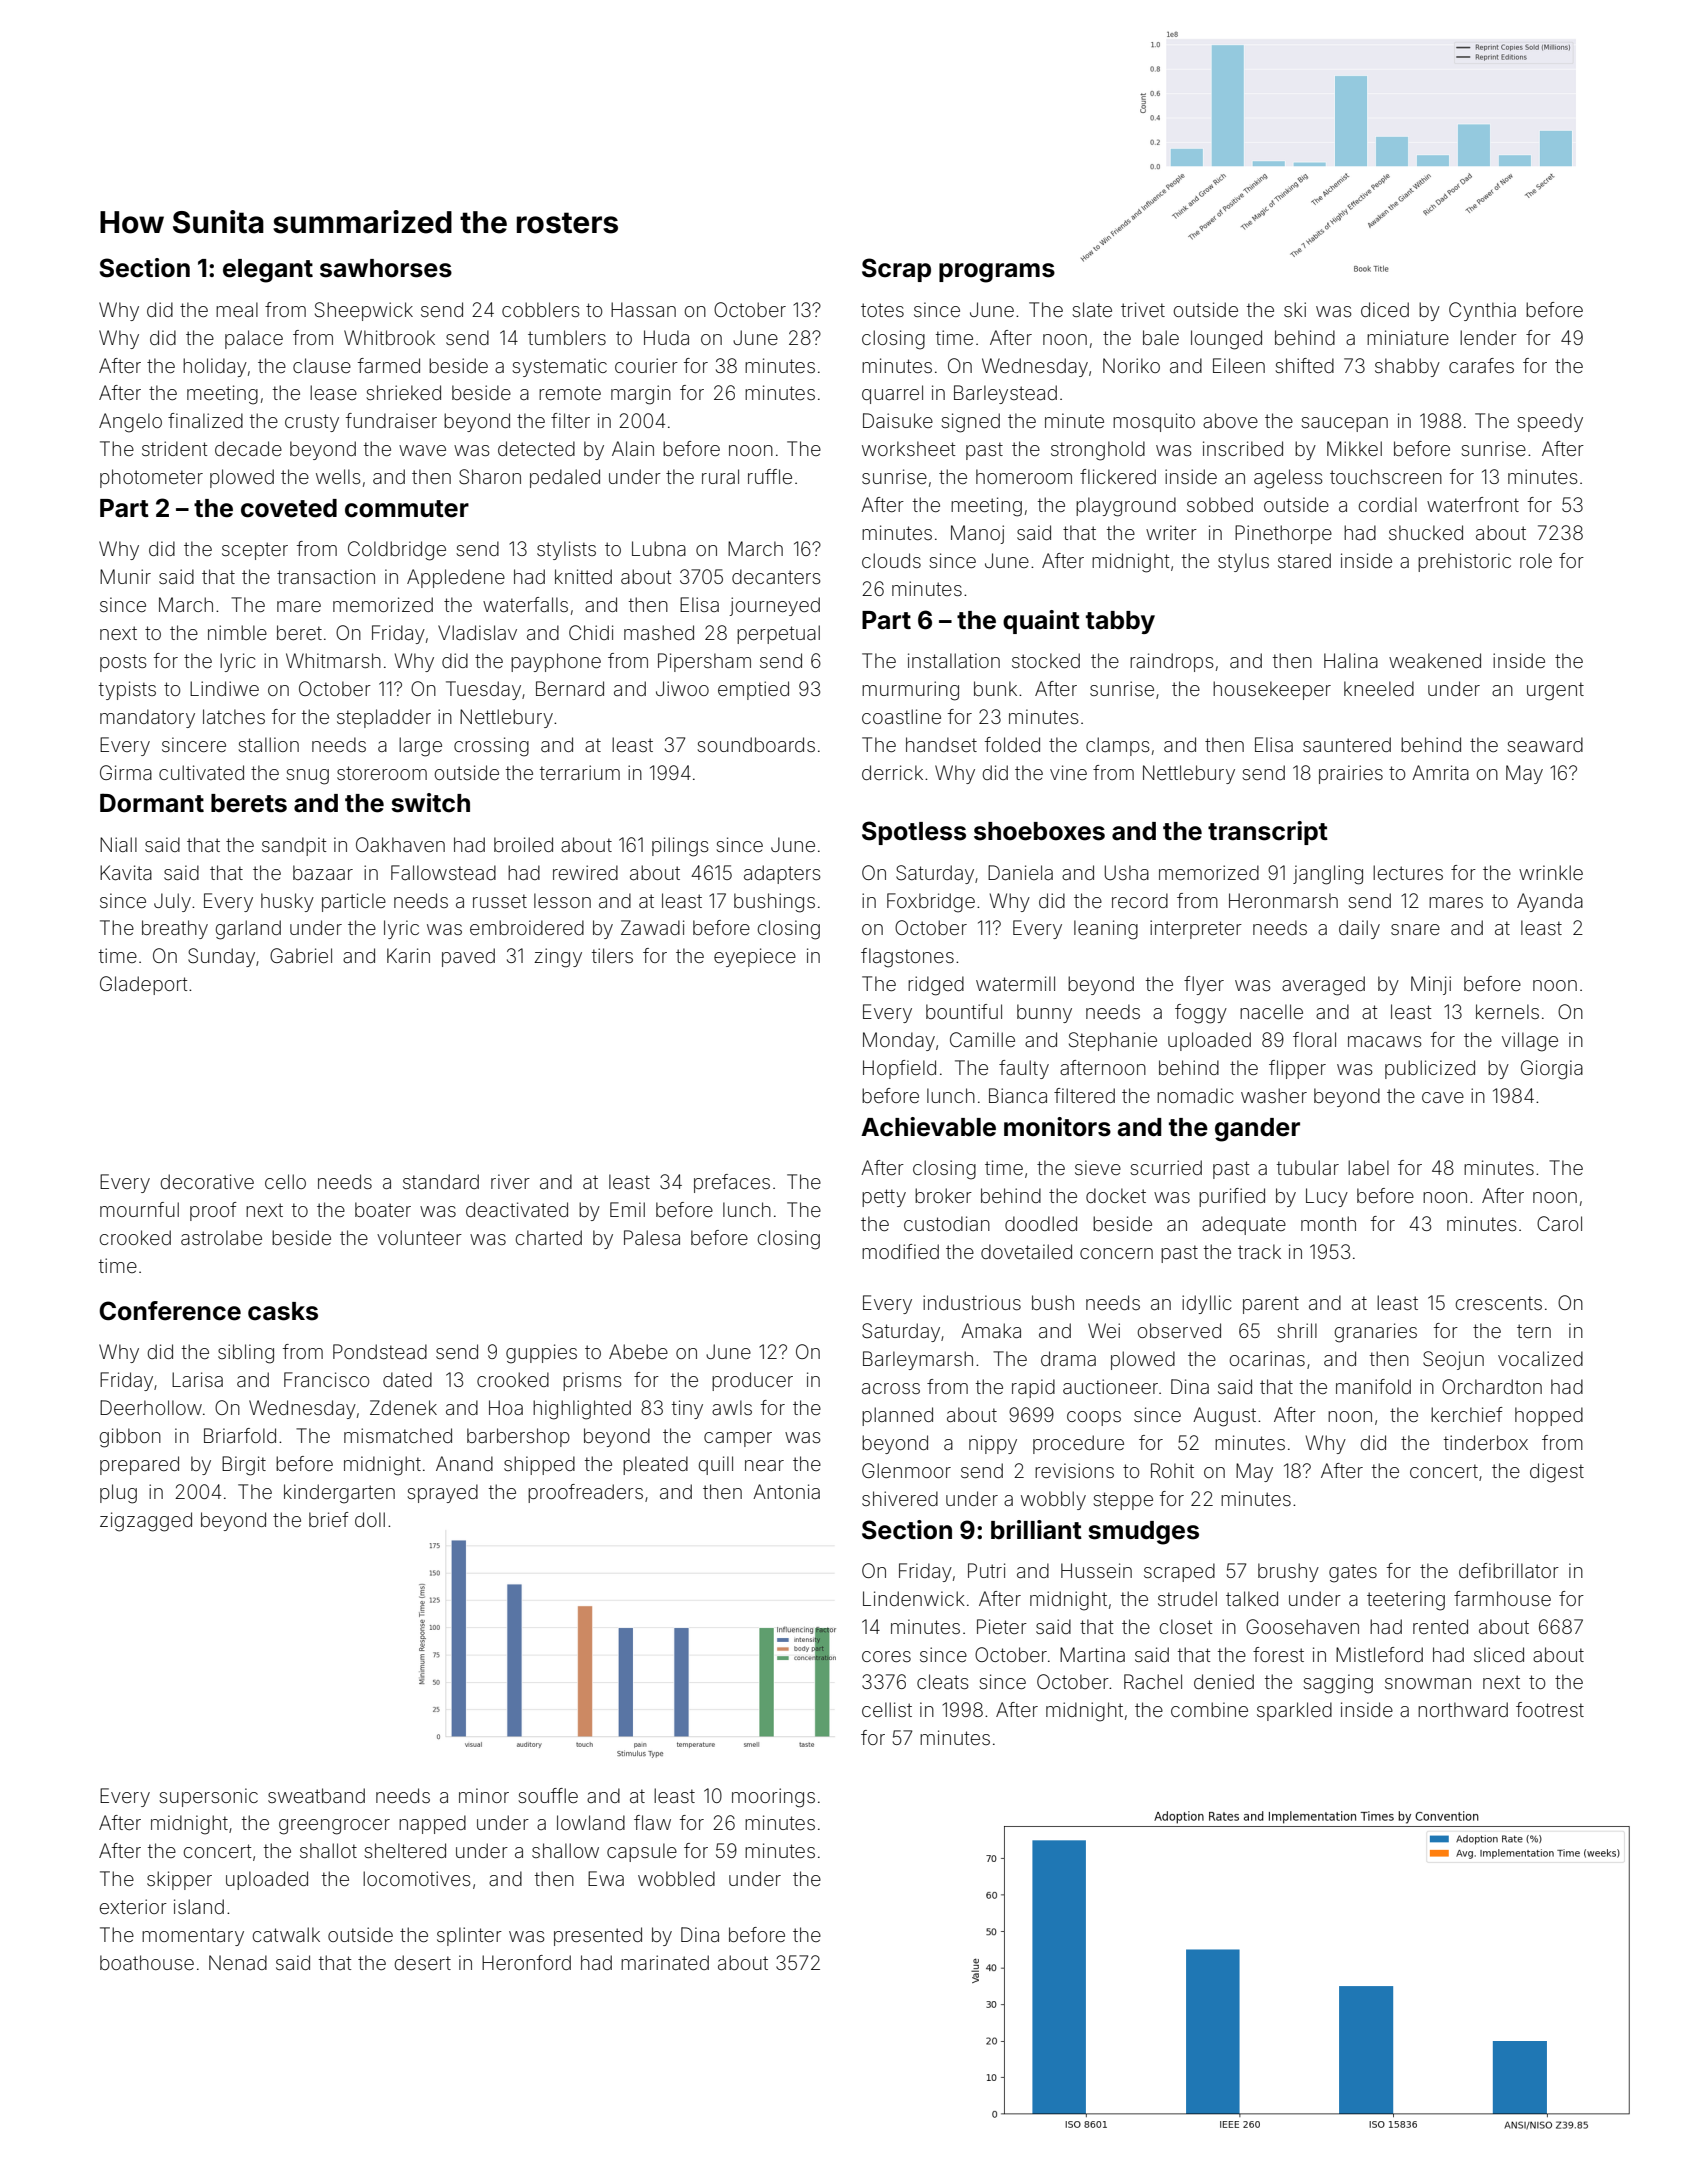 This image has height=2178, width=1683. Describe the element at coordinates (1499, 1303) in the image. I see `crescents` at that location.
